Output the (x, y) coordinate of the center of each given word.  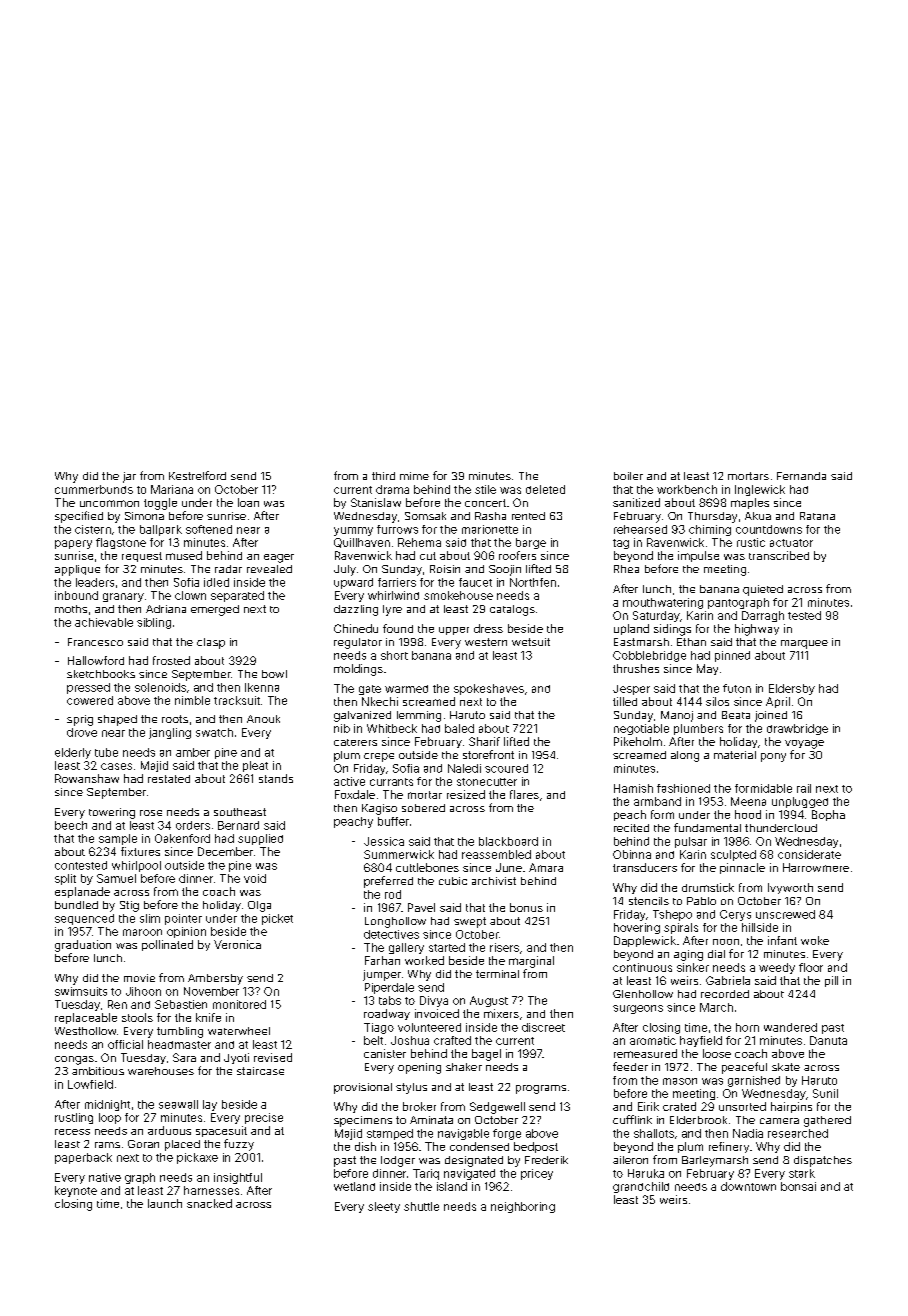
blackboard (508, 841)
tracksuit (237, 700)
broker (419, 1106)
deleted (545, 489)
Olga (259, 906)
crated (679, 1106)
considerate (809, 854)
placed (182, 1145)
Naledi (464, 768)
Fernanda (801, 476)
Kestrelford (197, 475)
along (685, 756)
